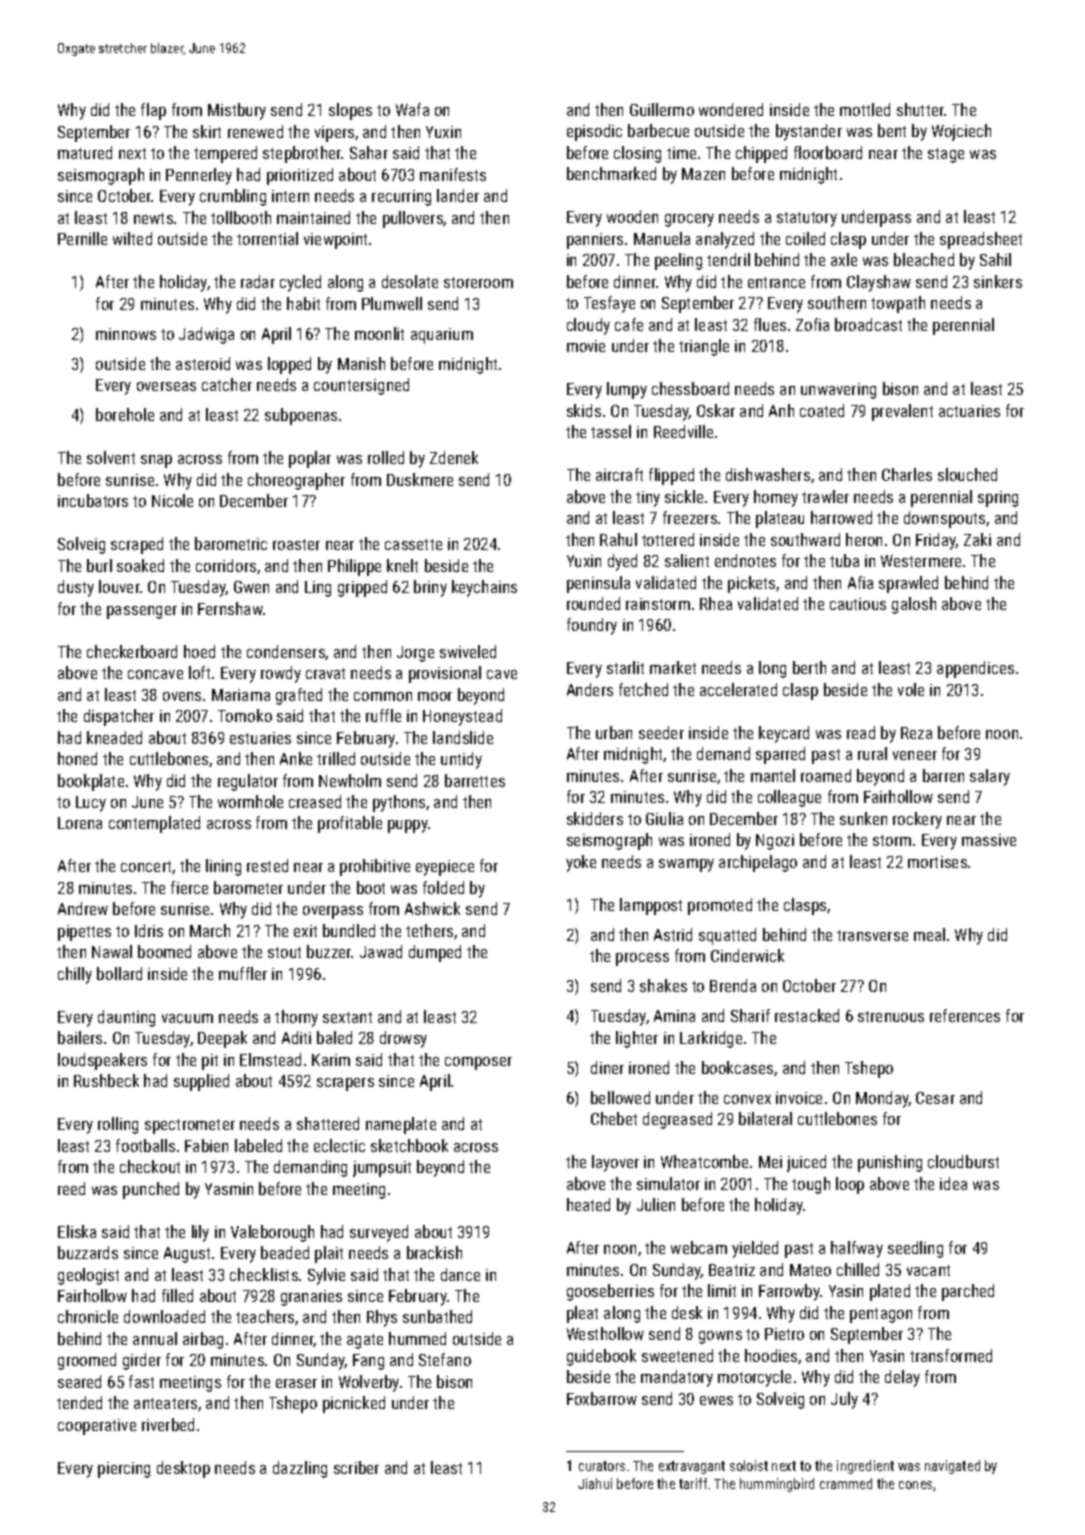 This screenshot has height=1535, width=1085. I want to click on solvent, so click(111, 457).
